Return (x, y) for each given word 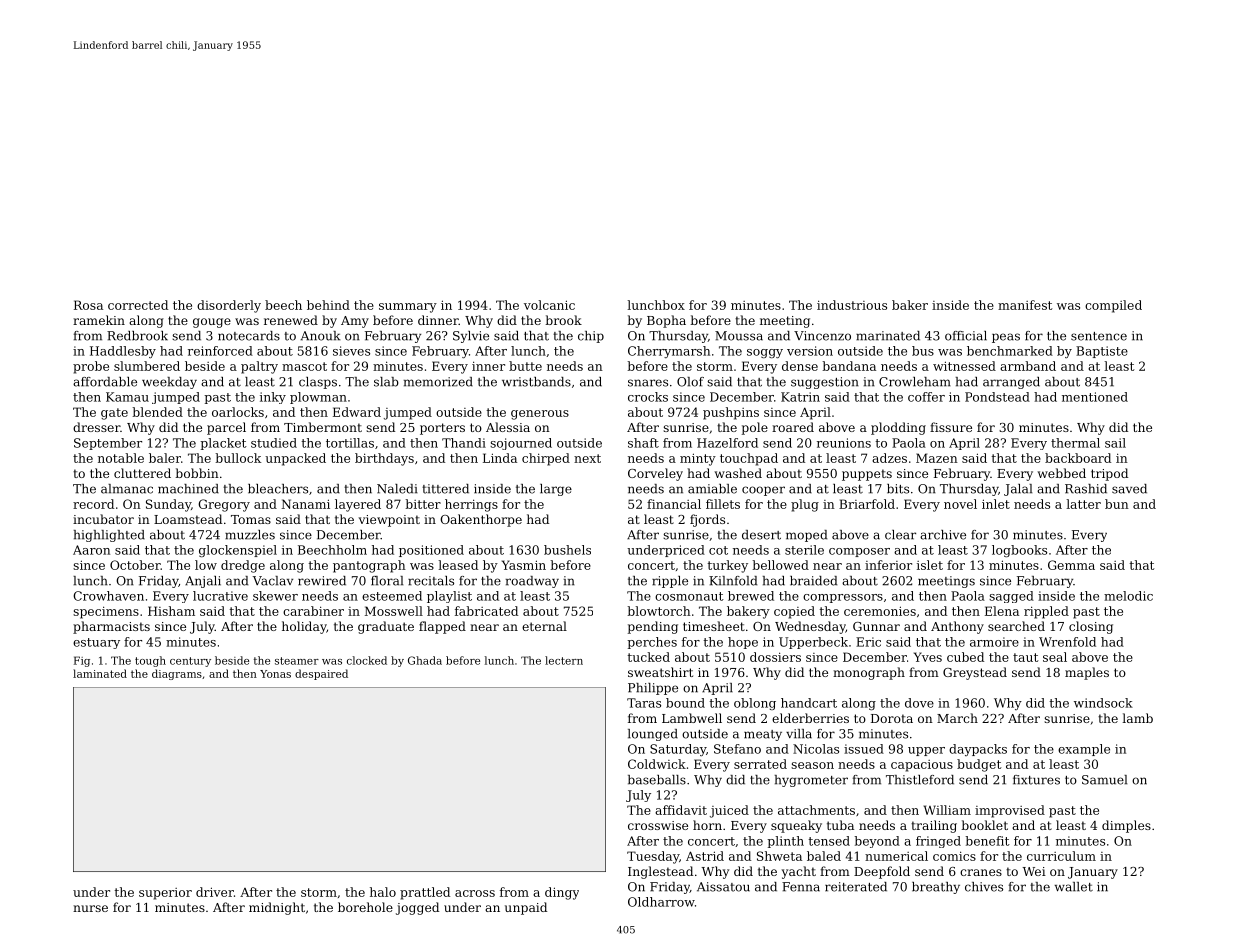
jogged (417, 908)
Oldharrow (661, 902)
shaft (643, 443)
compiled (1113, 306)
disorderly (229, 306)
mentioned (1095, 397)
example (1084, 750)
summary (408, 308)
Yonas (275, 674)
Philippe (653, 689)
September (108, 444)
